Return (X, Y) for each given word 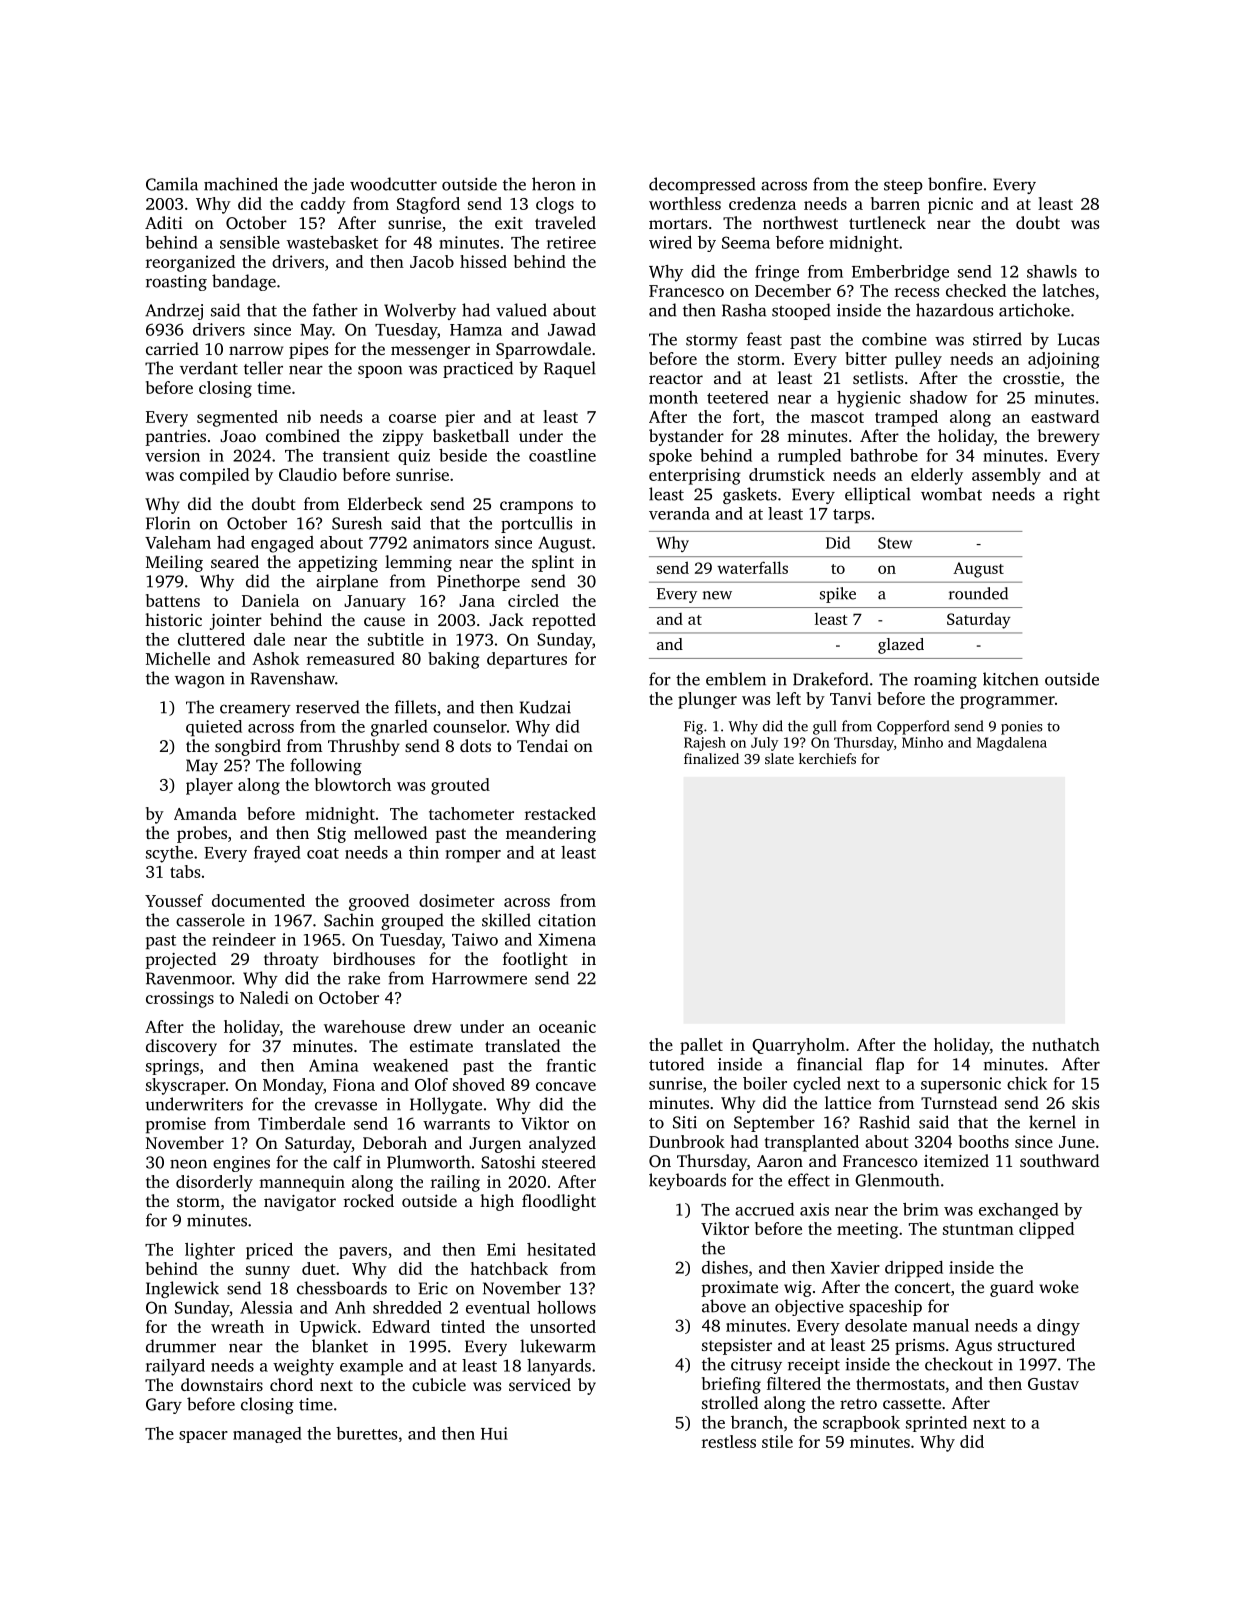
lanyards (559, 1367)
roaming (945, 681)
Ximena (567, 939)
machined (241, 184)
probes (202, 834)
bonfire (955, 184)
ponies (1022, 728)
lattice (848, 1102)
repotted (564, 621)
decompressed (702, 185)
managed (267, 1435)
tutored (676, 1064)
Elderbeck (385, 503)
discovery (181, 1047)
